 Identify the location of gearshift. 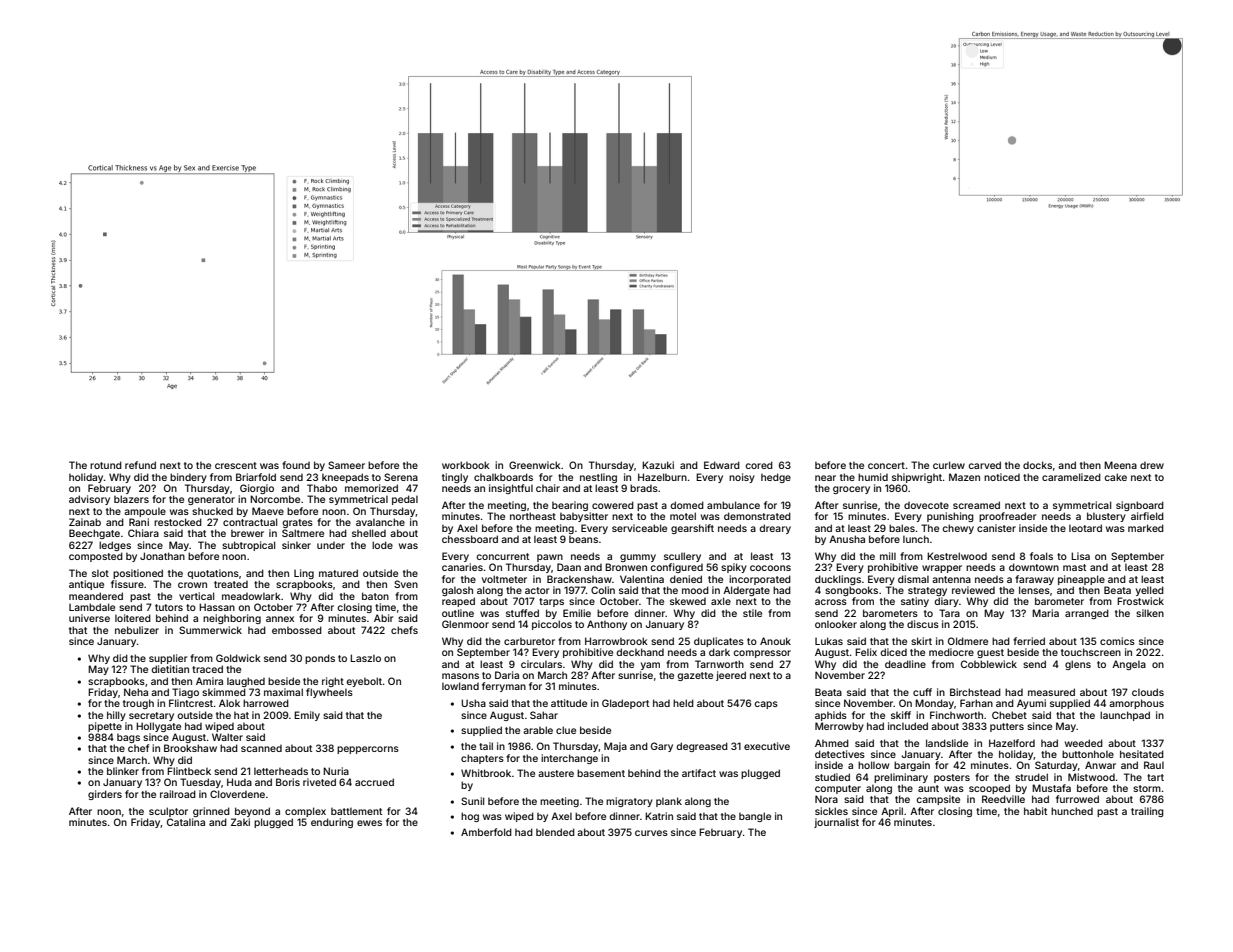
(692, 529).
